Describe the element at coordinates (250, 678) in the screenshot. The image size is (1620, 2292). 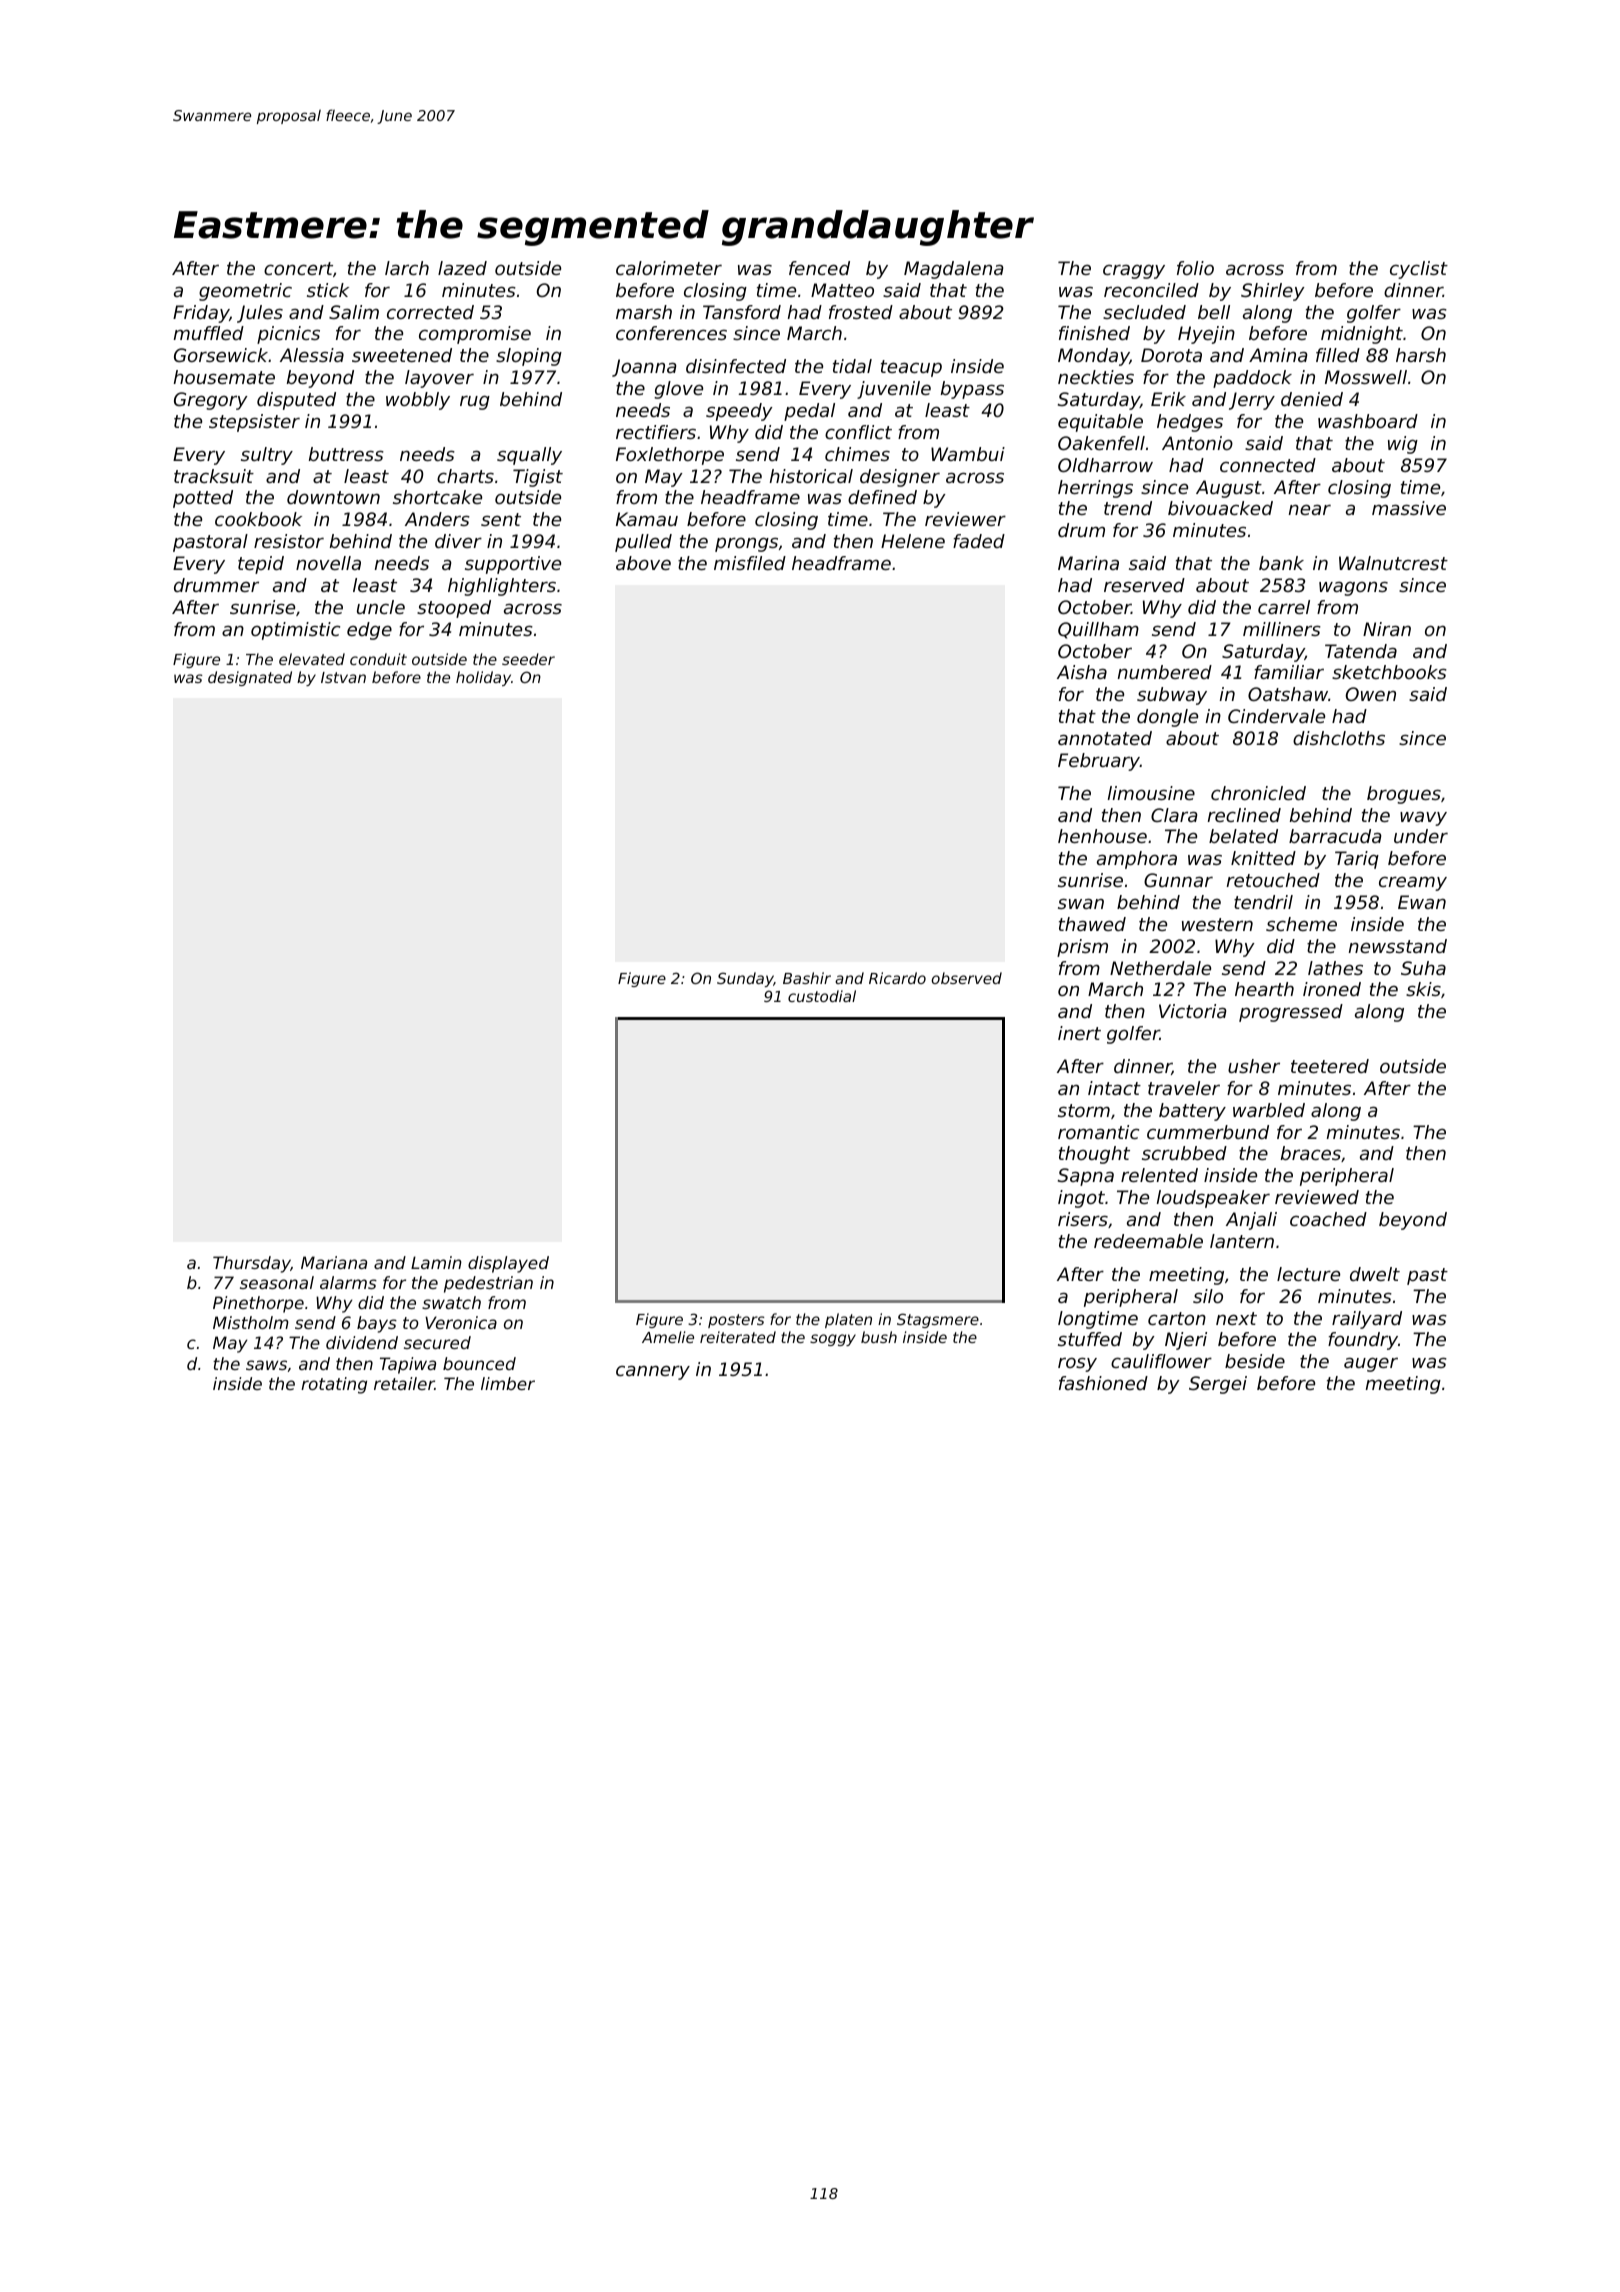
I see `designated` at that location.
